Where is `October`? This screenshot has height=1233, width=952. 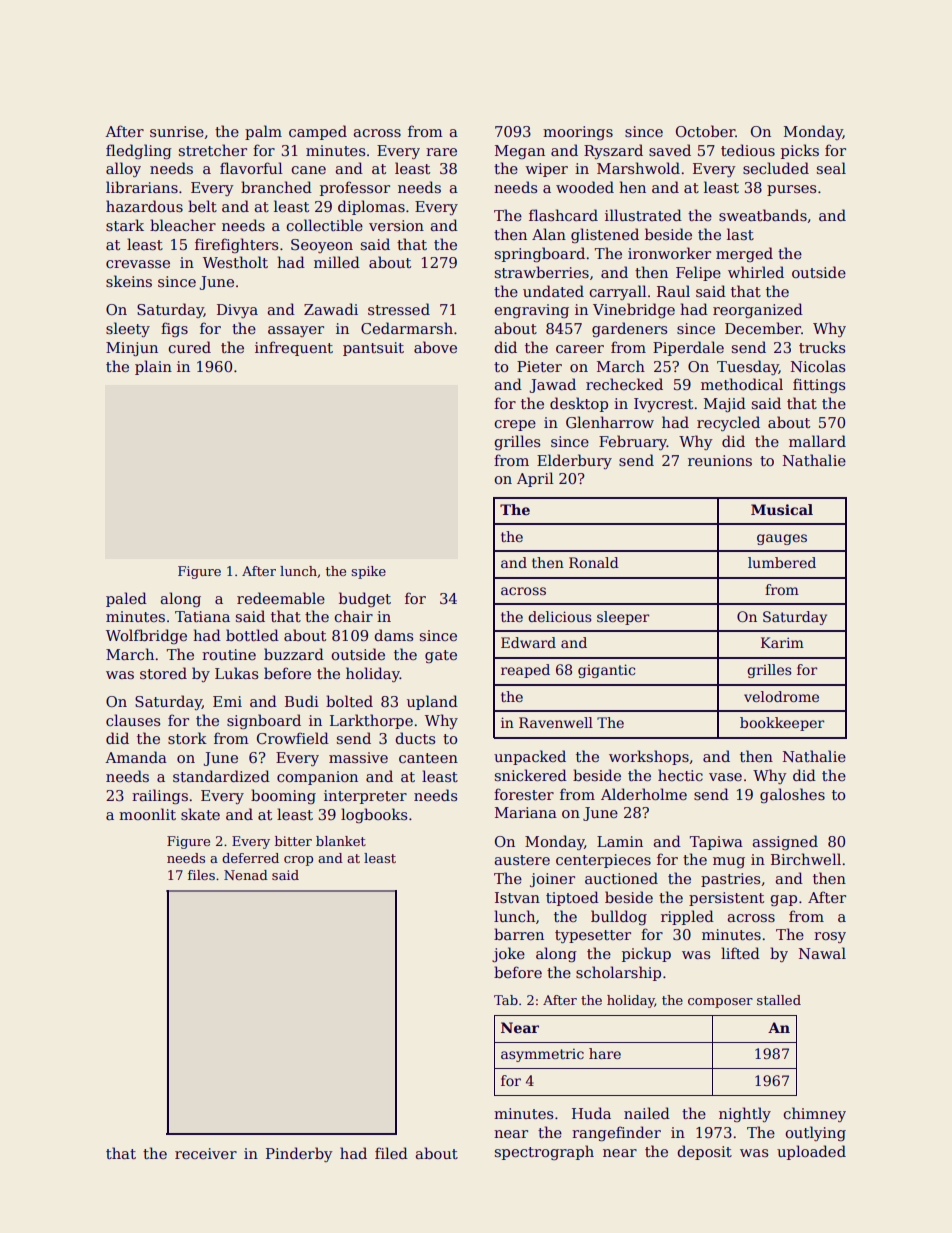
October is located at coordinates (705, 131).
